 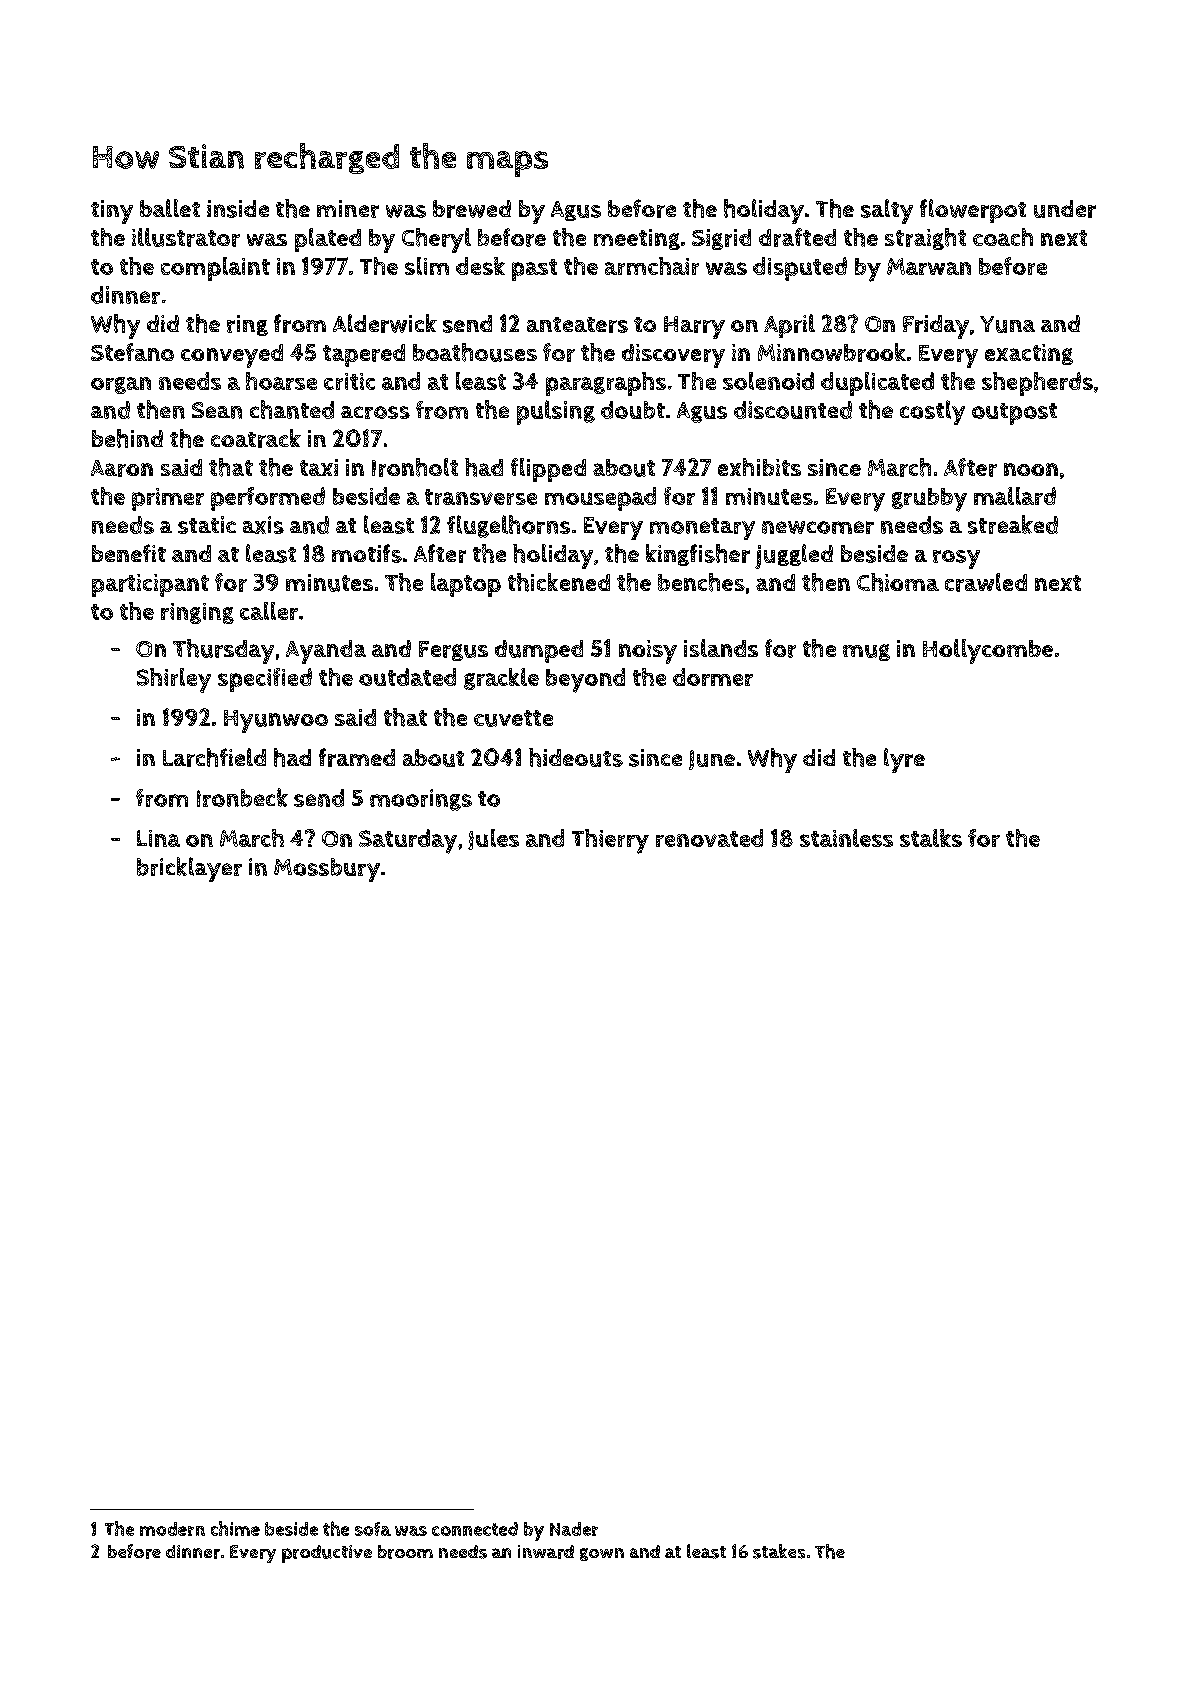 What do you see at coordinates (408, 841) in the screenshot?
I see `Saturday` at bounding box center [408, 841].
